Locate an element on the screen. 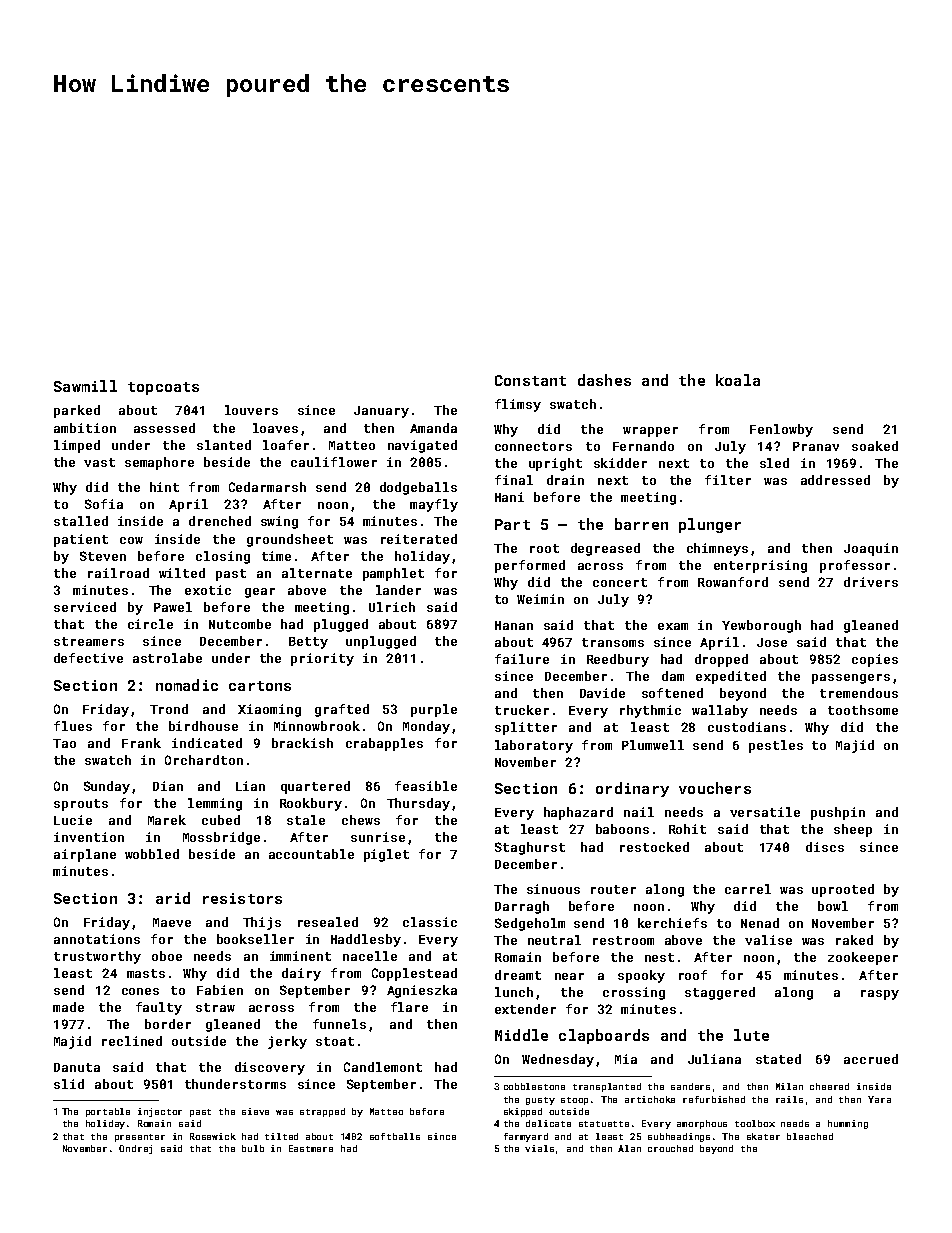 This screenshot has height=1233, width=952. bleached is located at coordinates (810, 1136).
